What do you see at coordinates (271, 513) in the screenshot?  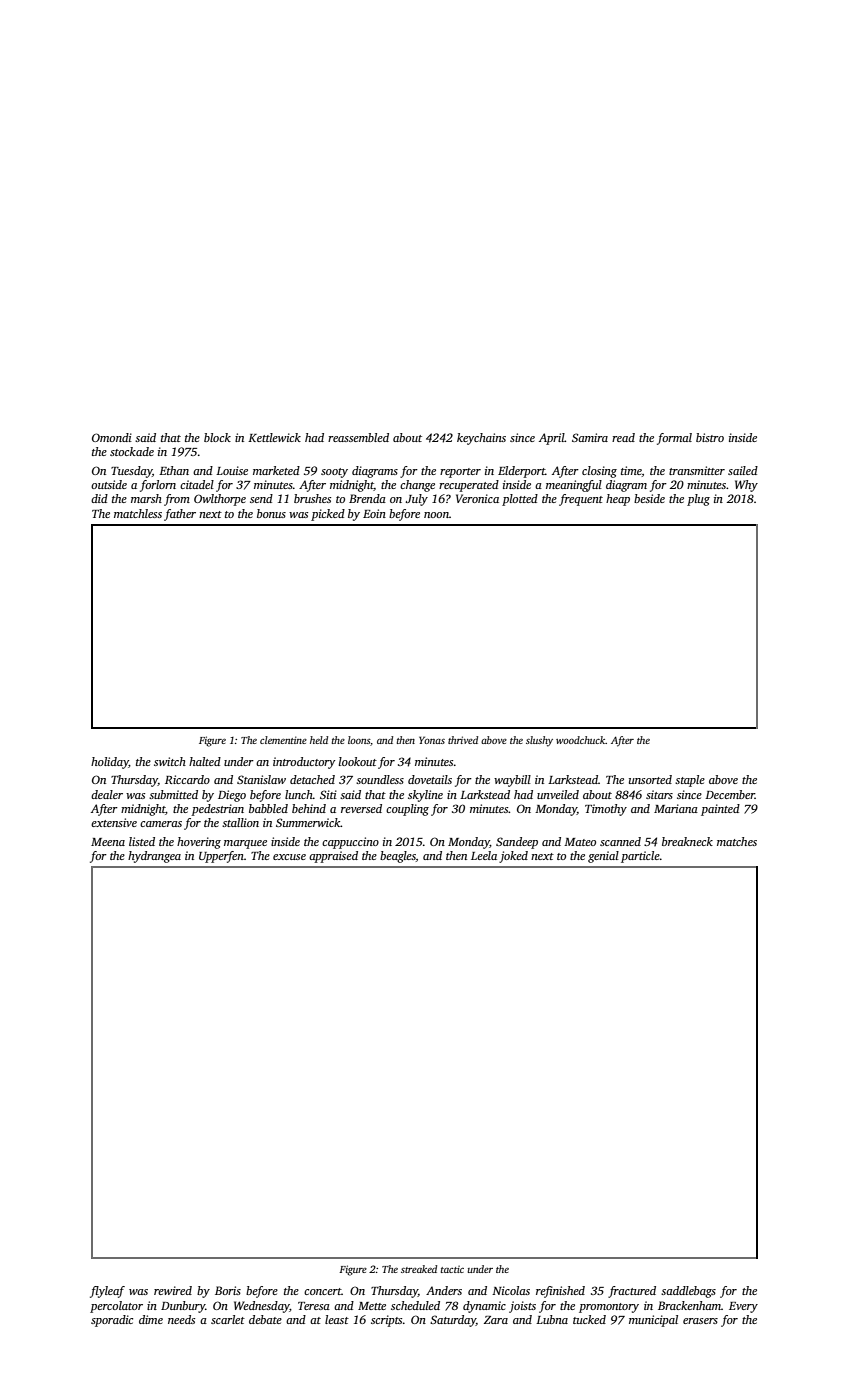 I see `bonus` at bounding box center [271, 513].
